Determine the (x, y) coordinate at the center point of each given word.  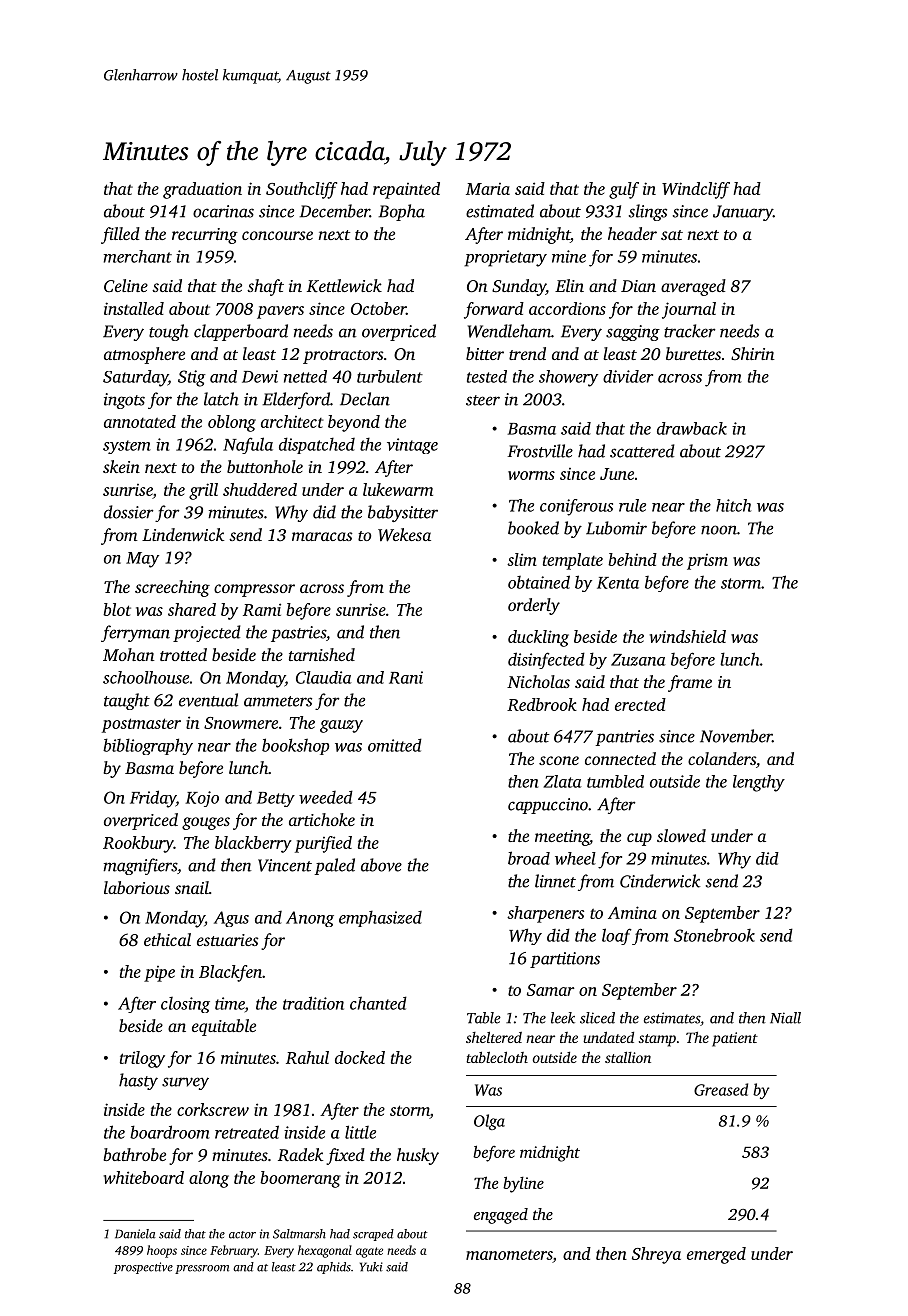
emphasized (380, 918)
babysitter (403, 513)
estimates (672, 1018)
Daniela (135, 1234)
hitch (733, 505)
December (334, 211)
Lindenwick (183, 534)
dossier (129, 512)
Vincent (285, 865)
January (743, 213)
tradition (313, 1003)
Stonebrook (714, 935)
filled (120, 235)
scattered (642, 451)
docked (360, 1057)
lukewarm (398, 489)
